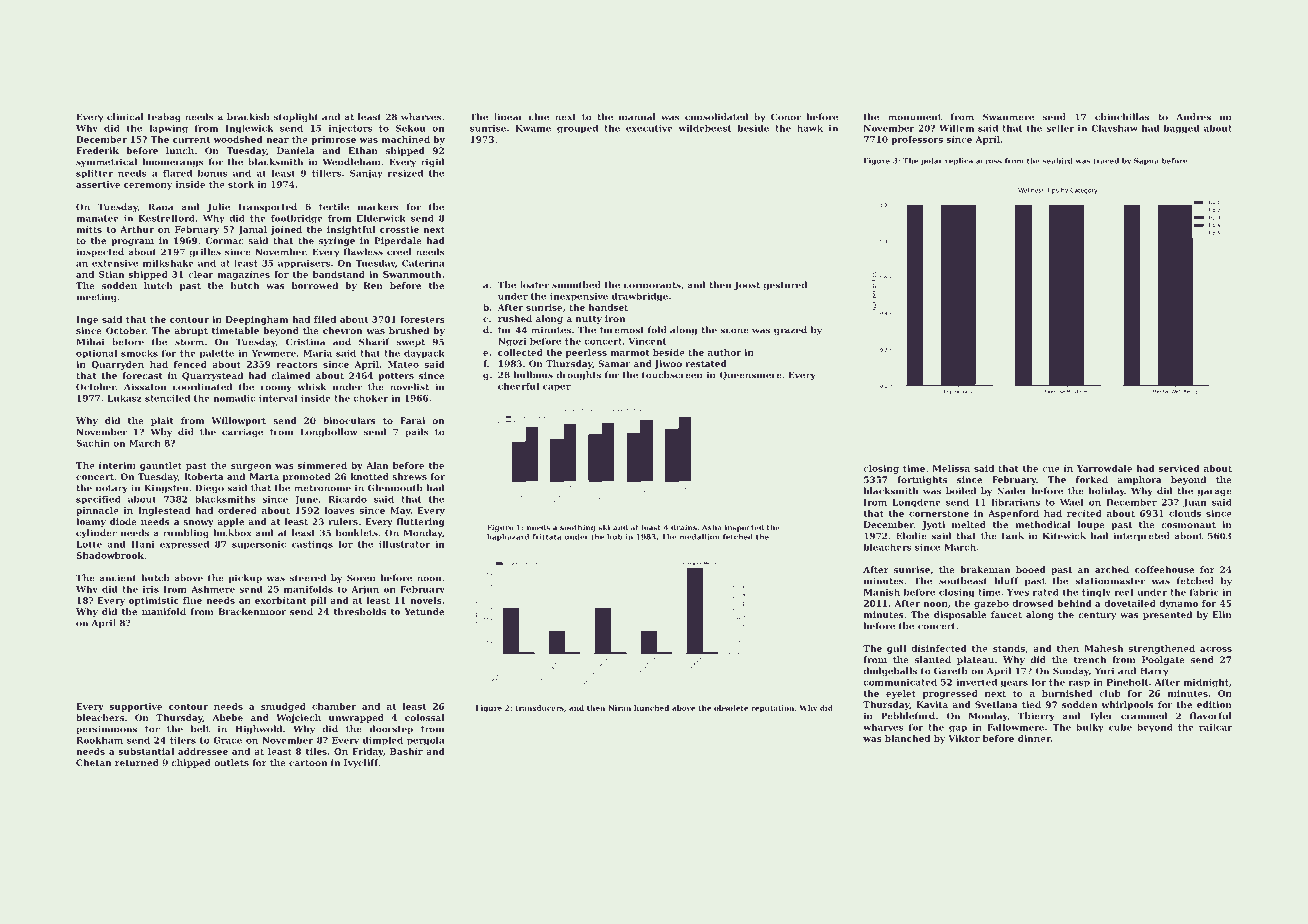 The image size is (1308, 924). Describe the element at coordinates (93, 443) in the screenshot. I see `Sachin` at that location.
